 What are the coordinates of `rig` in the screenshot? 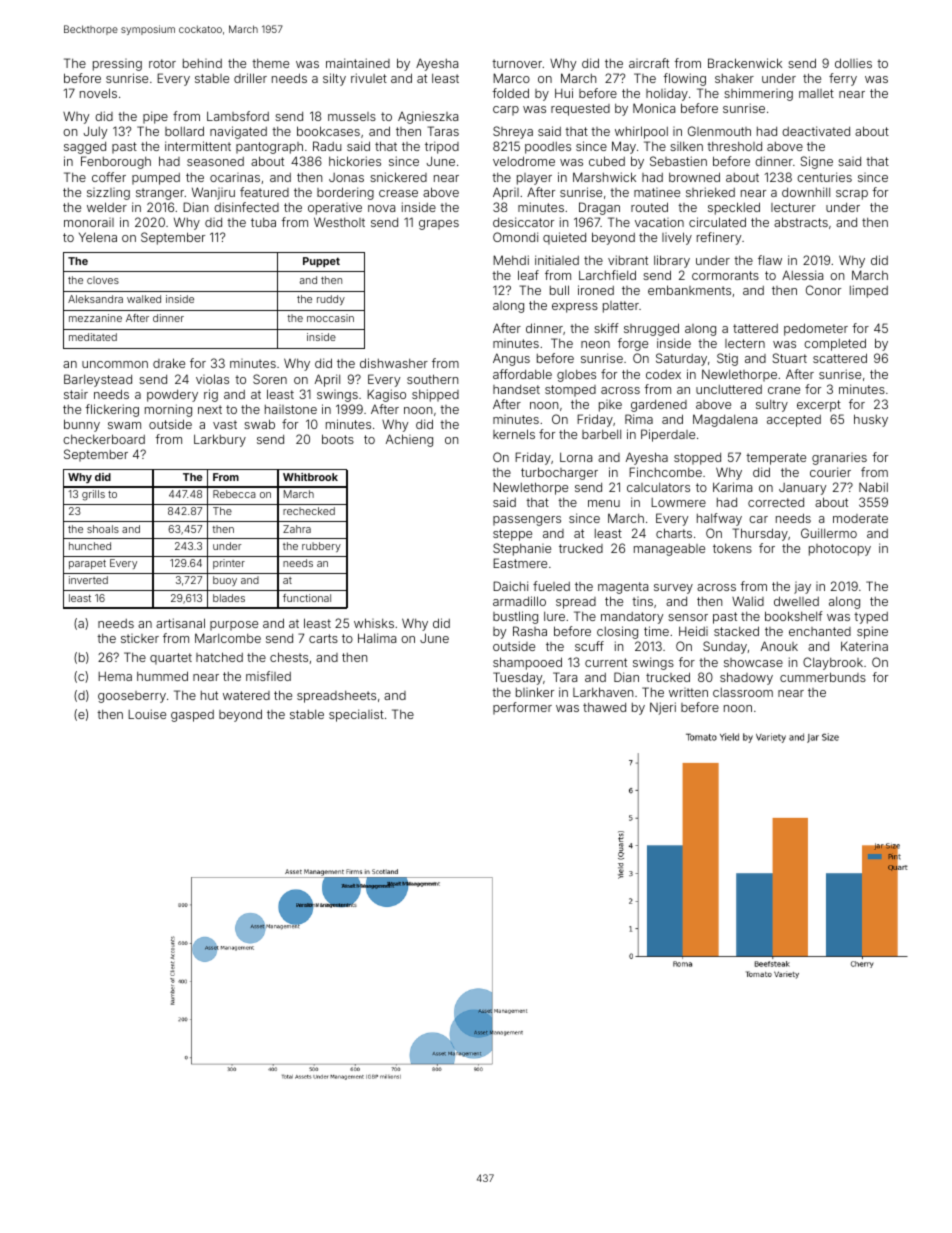 It's located at (211, 395).
